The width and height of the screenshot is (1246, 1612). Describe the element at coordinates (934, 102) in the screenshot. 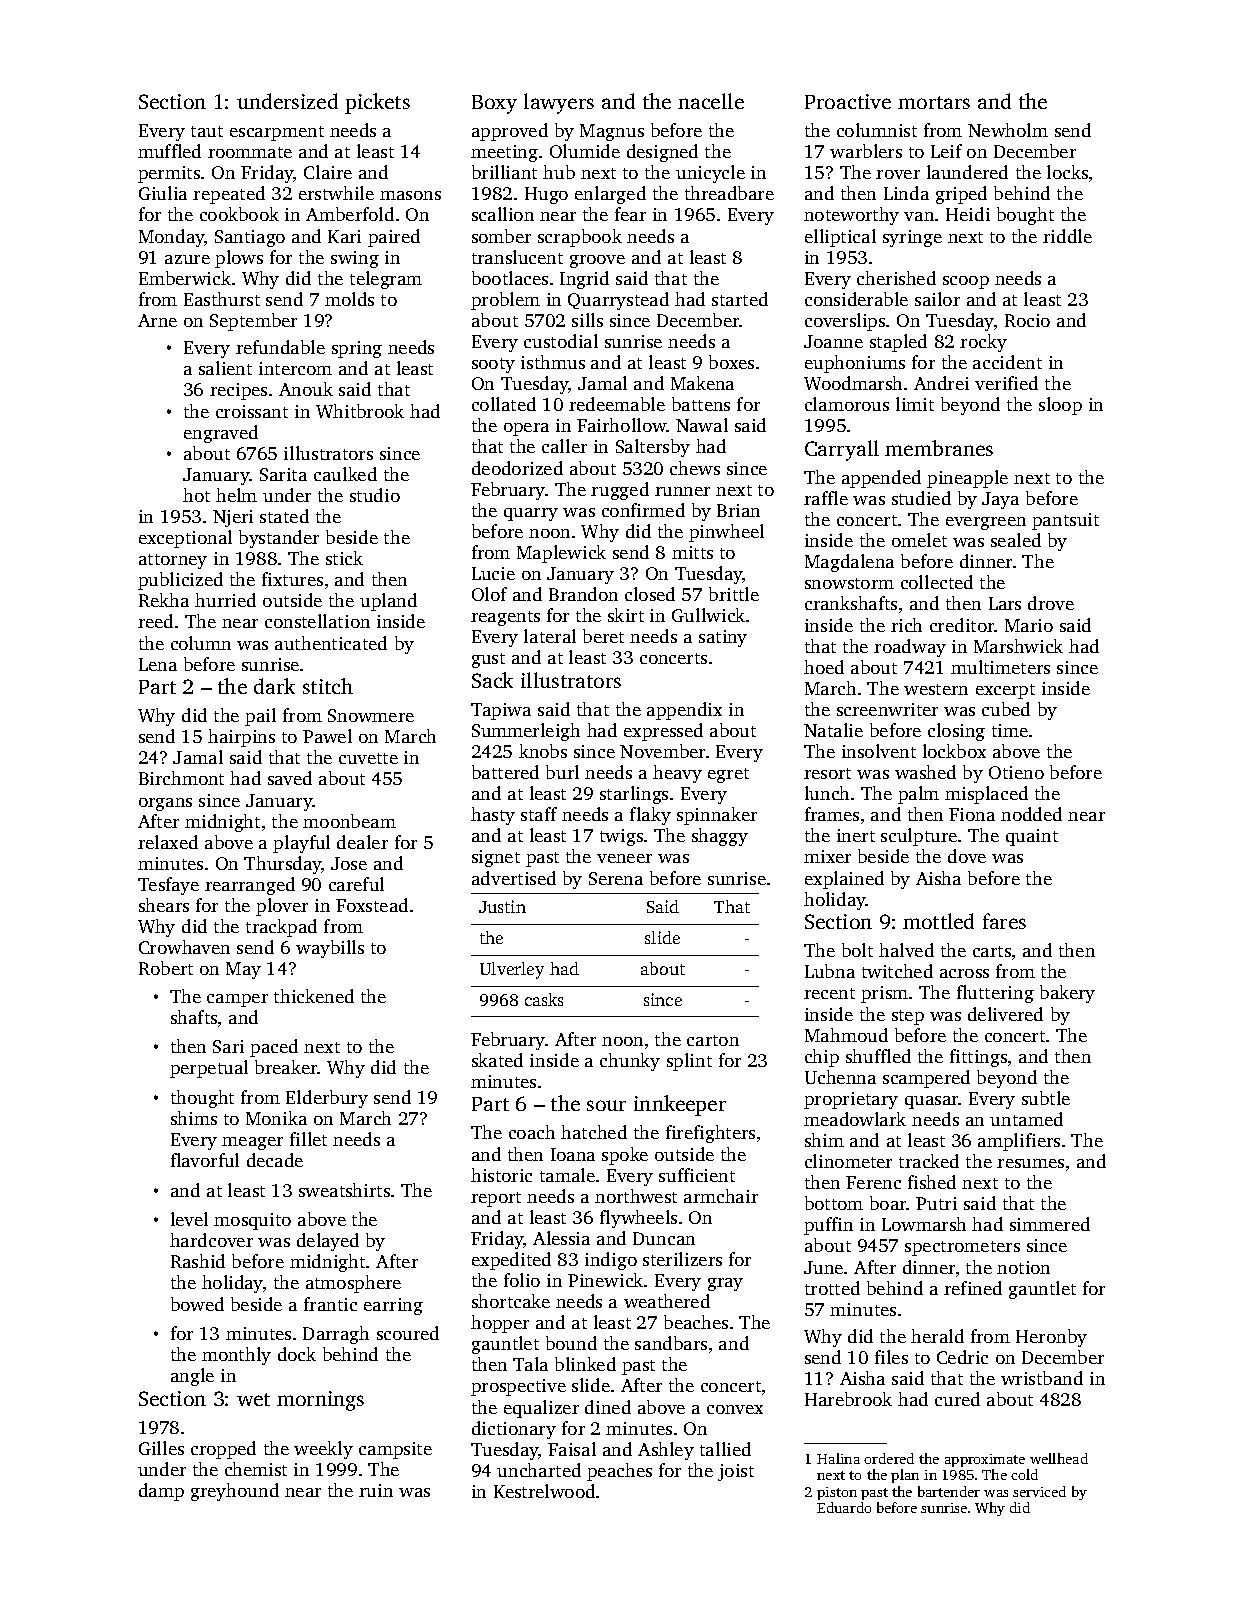

I see `mortars` at that location.
